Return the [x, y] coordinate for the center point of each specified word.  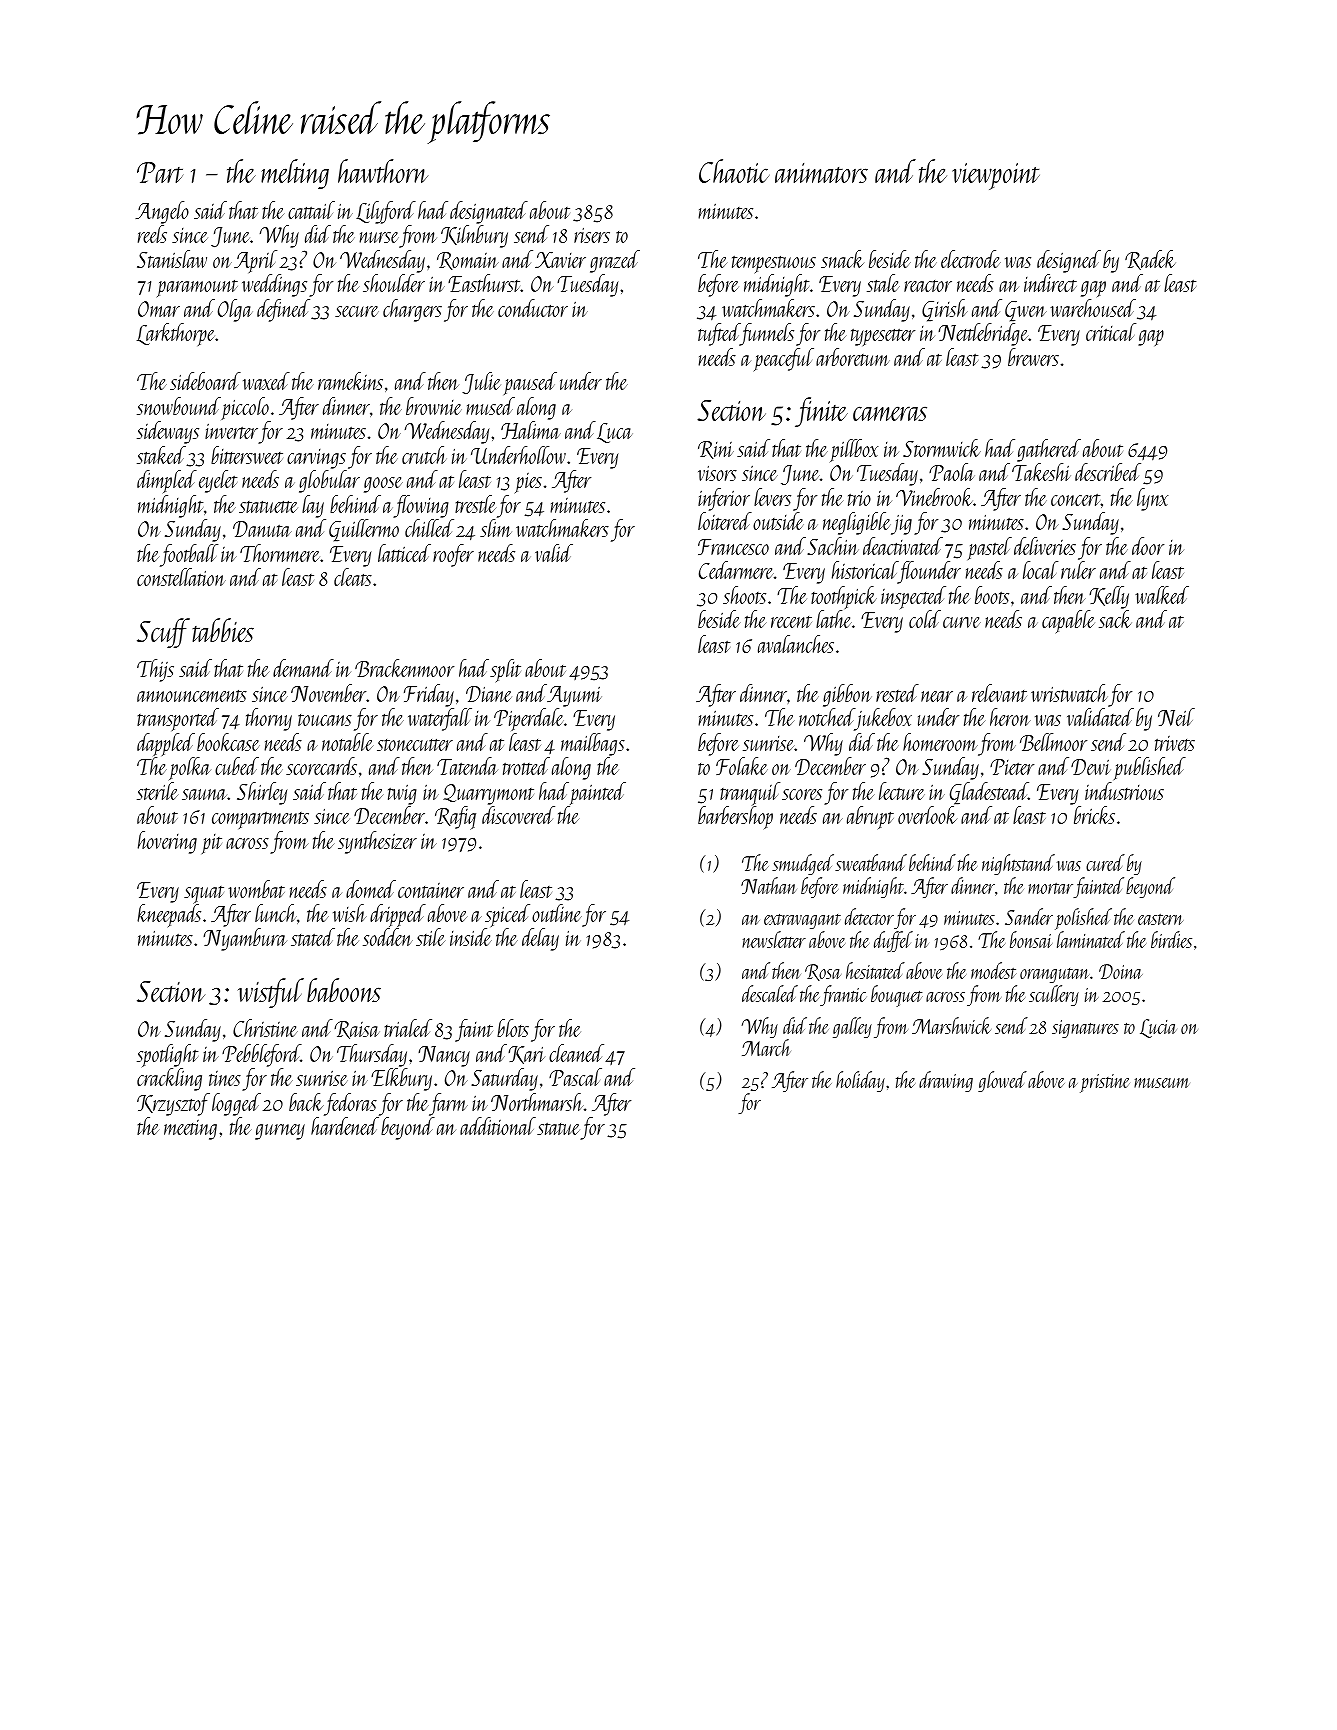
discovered [518, 815]
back [306, 1102]
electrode [971, 259]
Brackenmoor [404, 668]
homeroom [940, 742]
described [1108, 472]
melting [295, 174]
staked [161, 455]
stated [313, 937]
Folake [742, 766]
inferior [724, 499]
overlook [927, 815]
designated [489, 212]
